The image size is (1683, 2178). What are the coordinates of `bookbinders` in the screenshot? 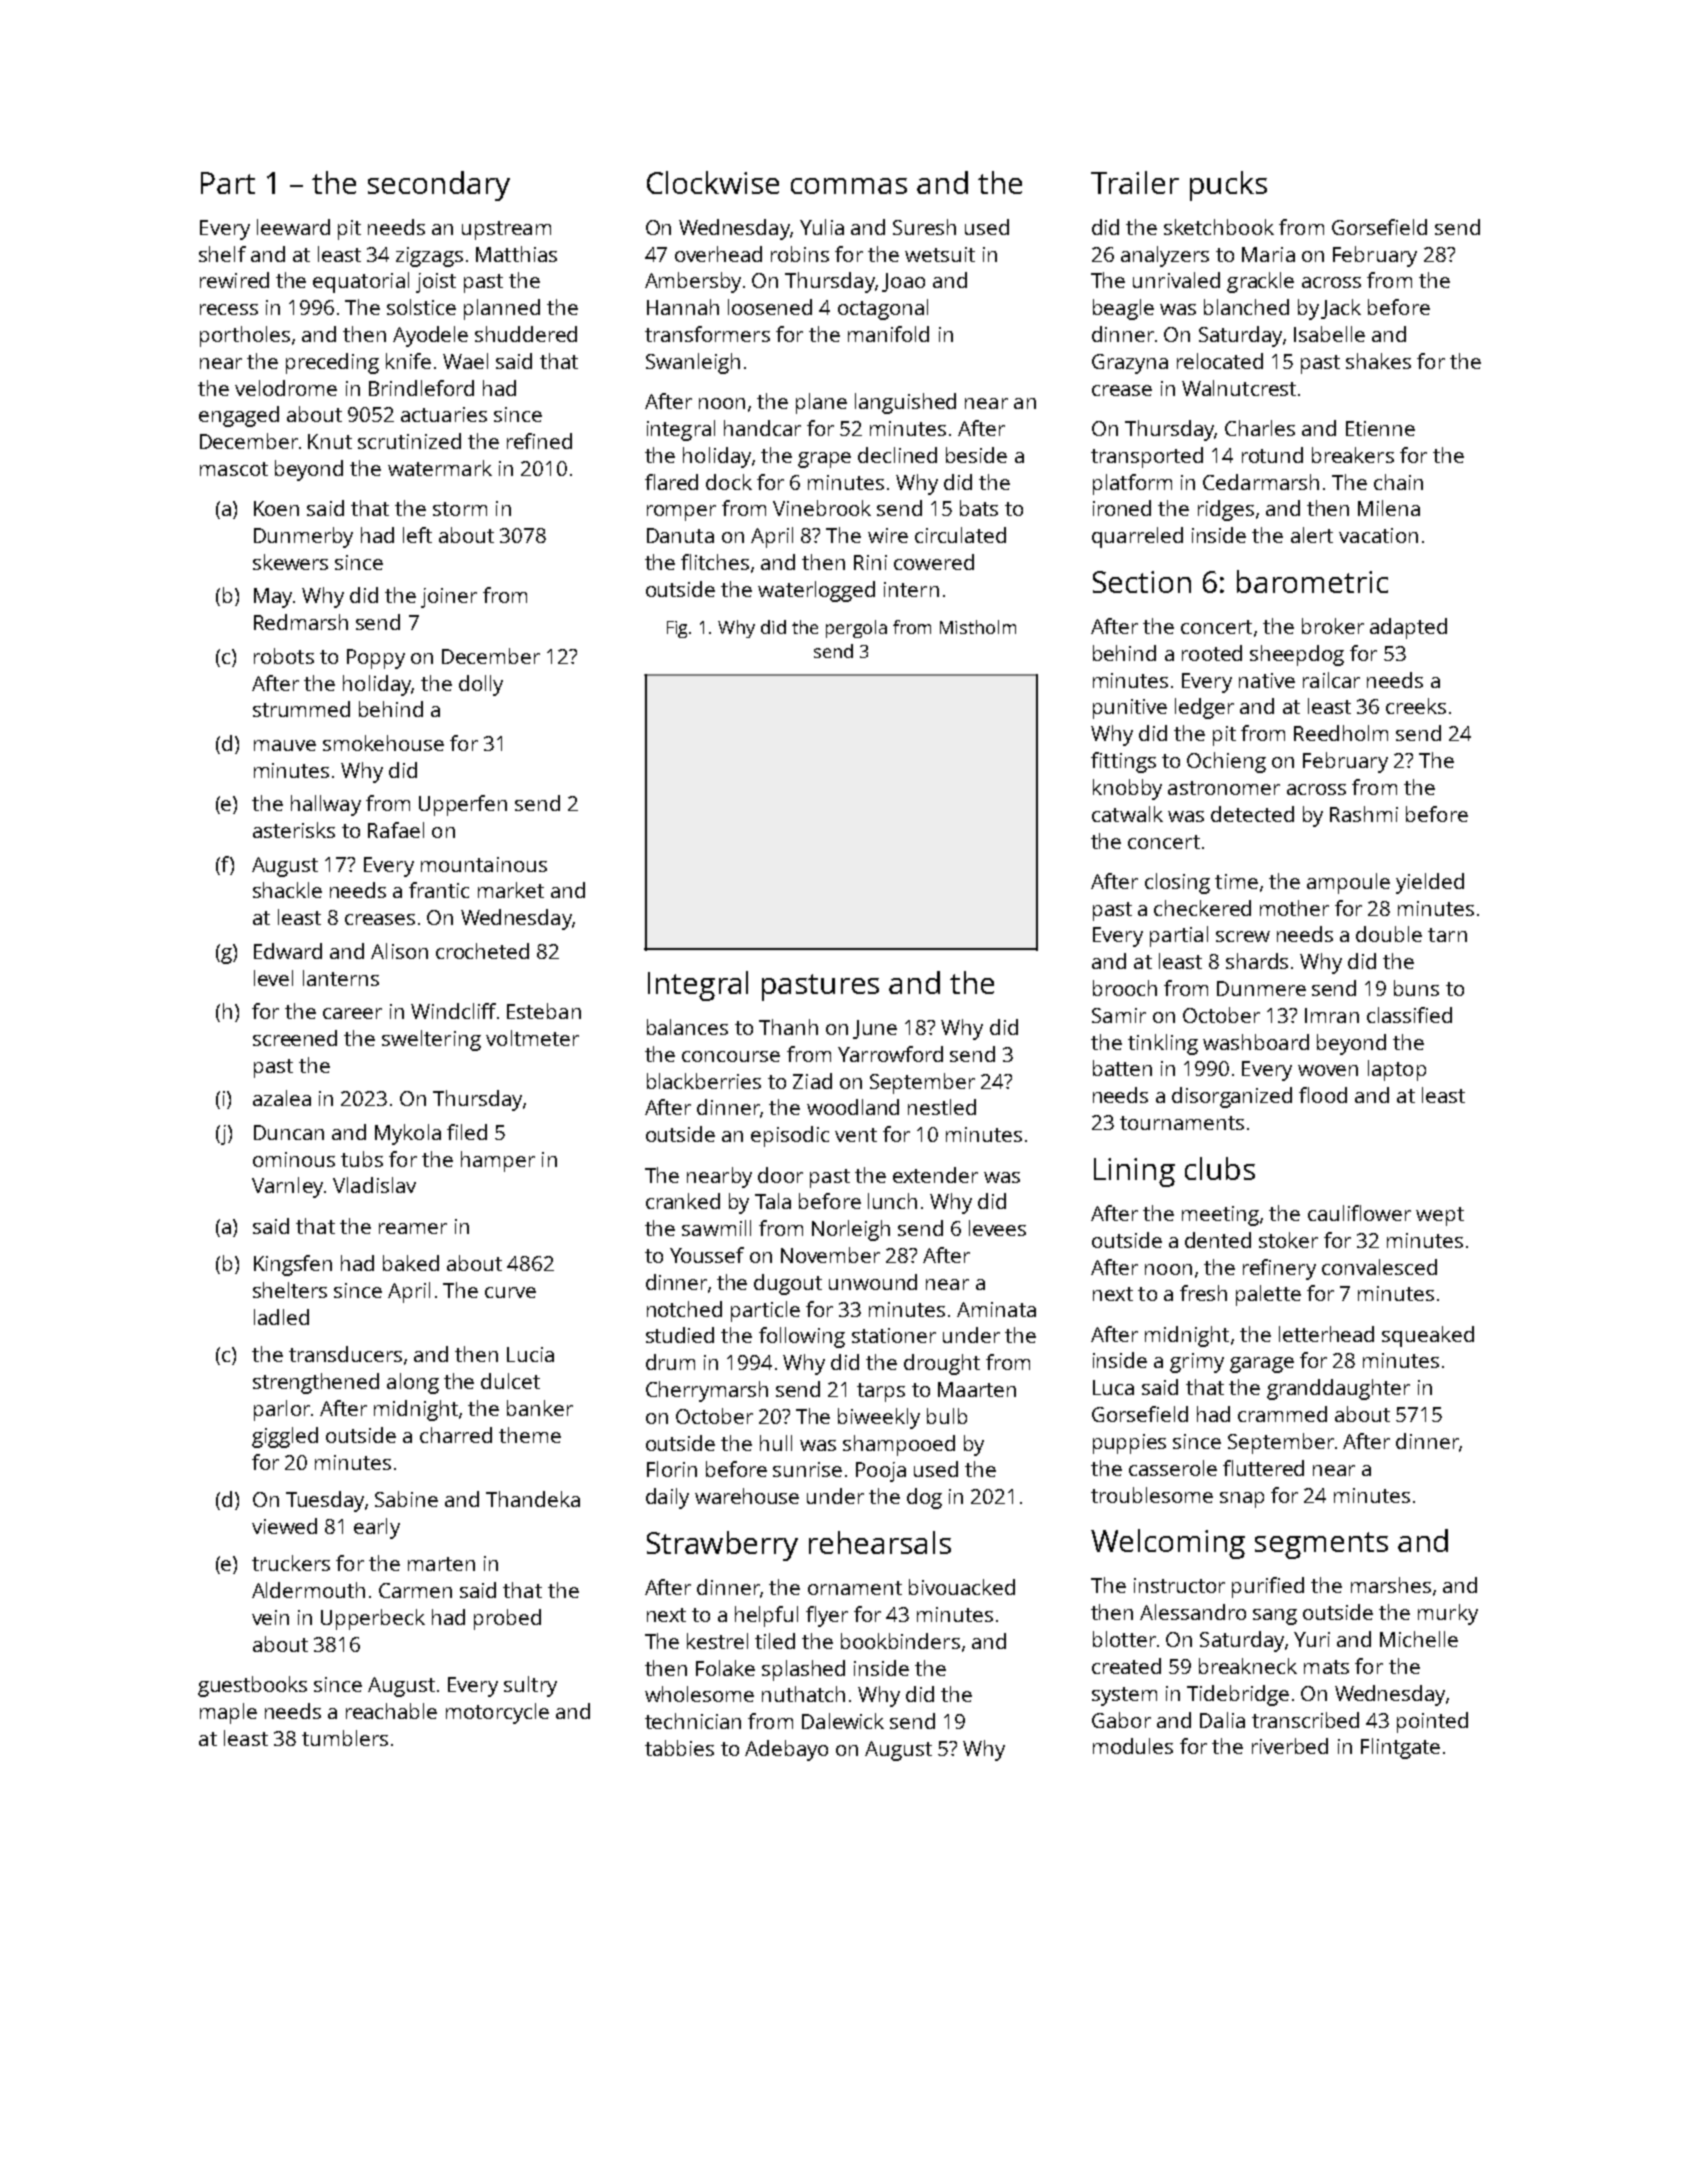 It's located at (900, 1641).
